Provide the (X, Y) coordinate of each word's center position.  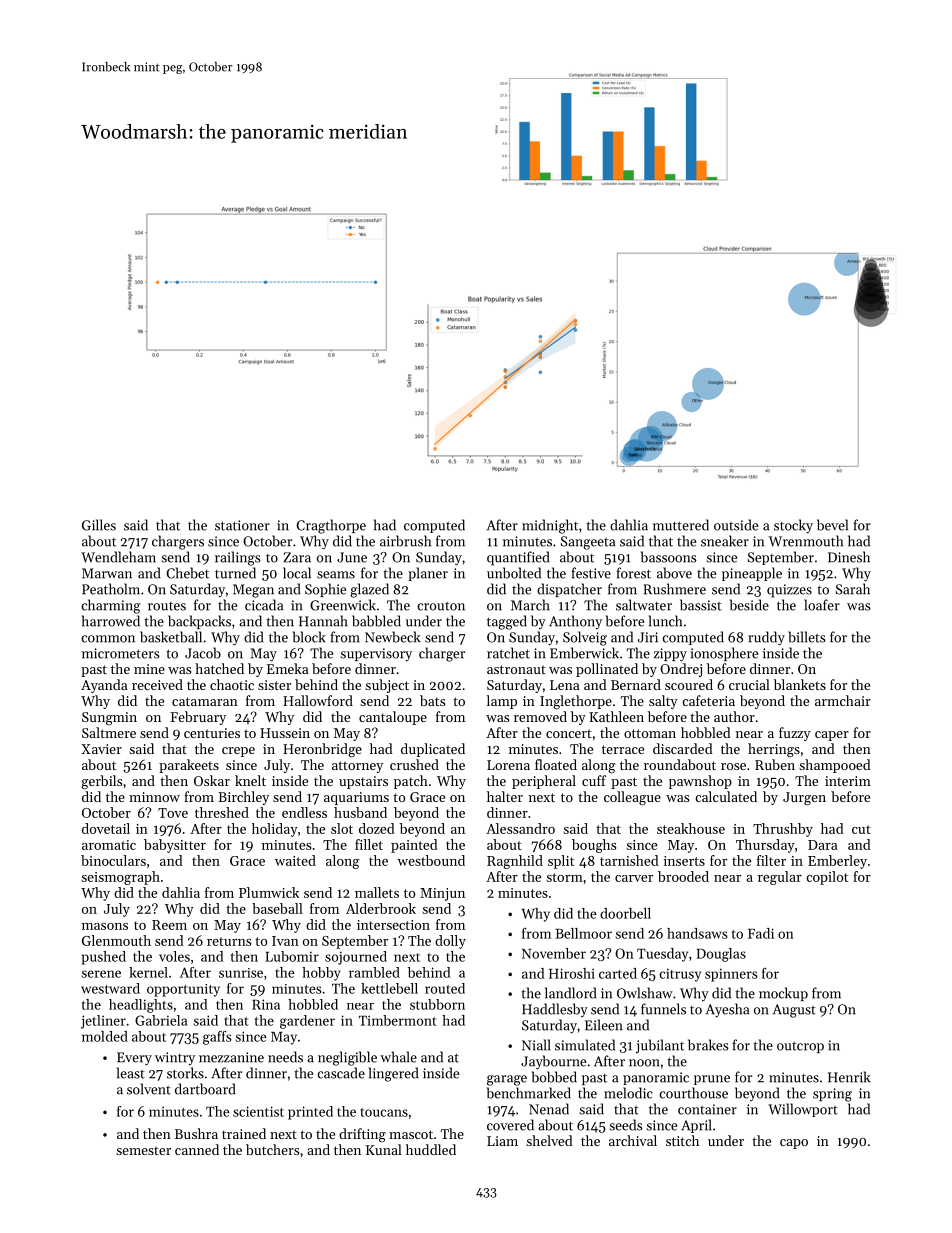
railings (238, 558)
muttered (681, 525)
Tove (173, 813)
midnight (550, 526)
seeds (626, 1125)
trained (244, 1133)
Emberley (837, 862)
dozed (377, 828)
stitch (682, 1140)
